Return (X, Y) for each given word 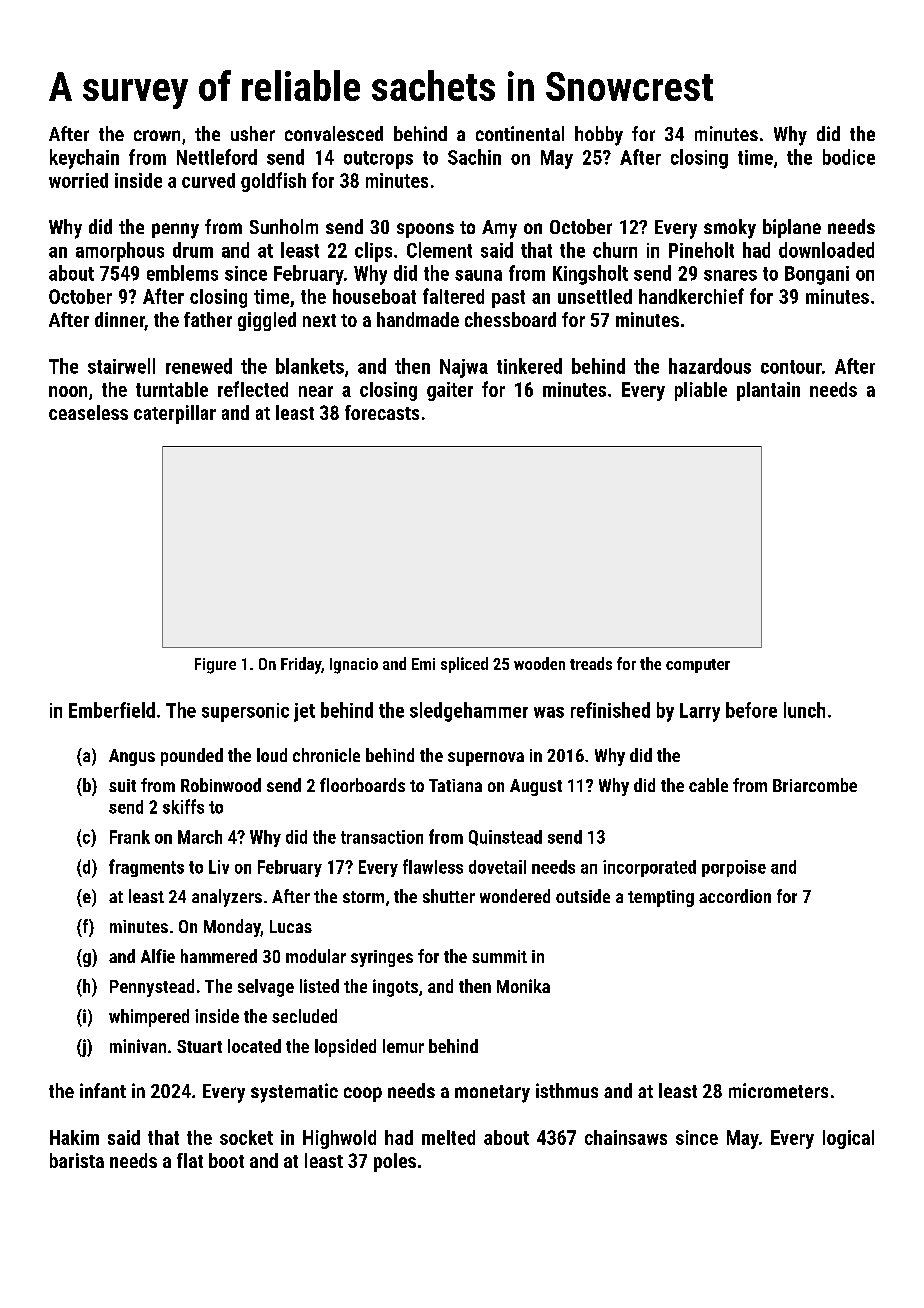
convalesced (334, 133)
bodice (849, 157)
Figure (215, 666)
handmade (418, 319)
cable (708, 785)
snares (730, 275)
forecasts (382, 412)
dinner (120, 321)
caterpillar (175, 414)
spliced (464, 665)
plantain (768, 391)
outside (583, 896)
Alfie (158, 956)
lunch (804, 710)
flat (190, 1160)
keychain (84, 159)
